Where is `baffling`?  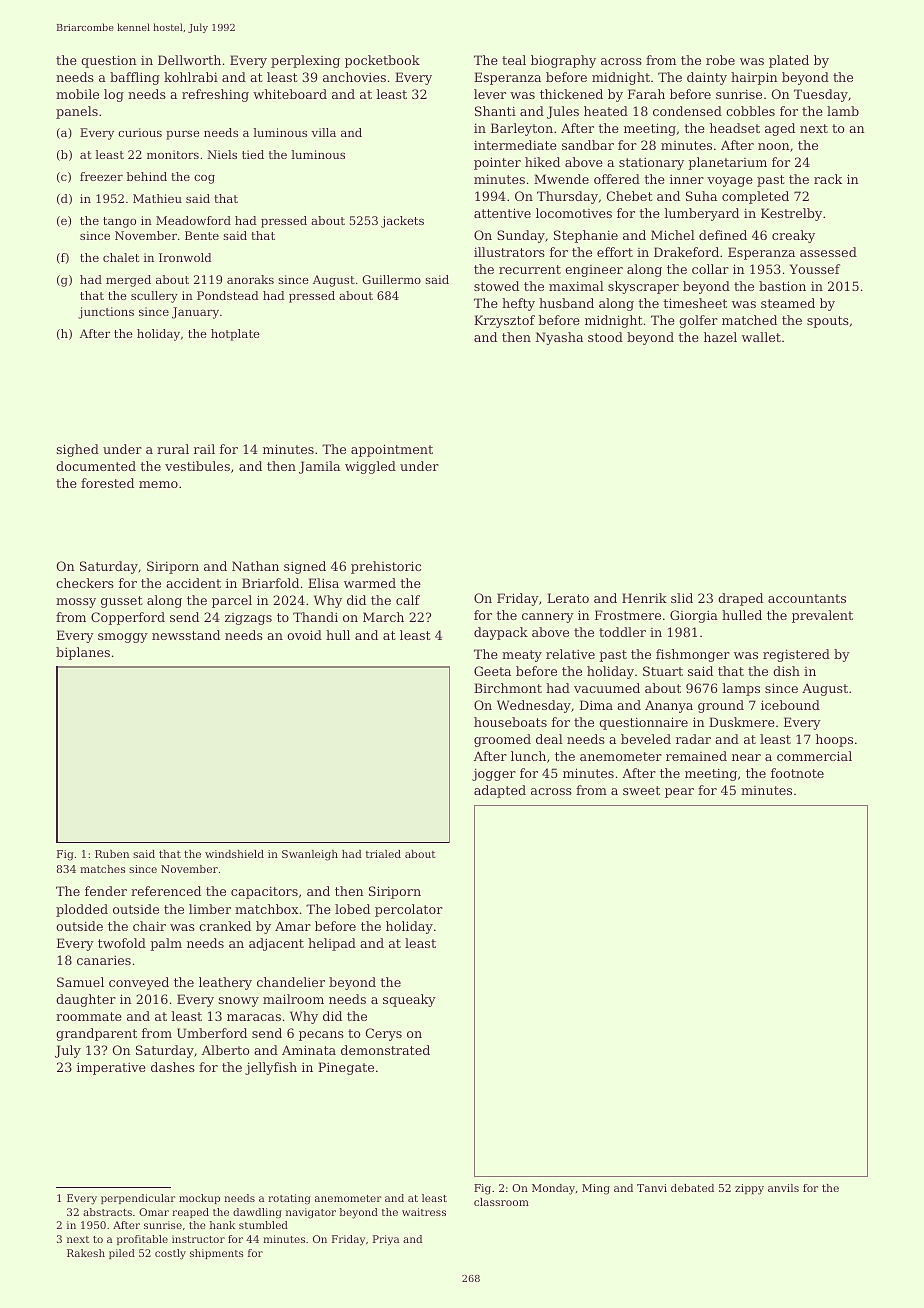
baffling is located at coordinates (135, 78).
